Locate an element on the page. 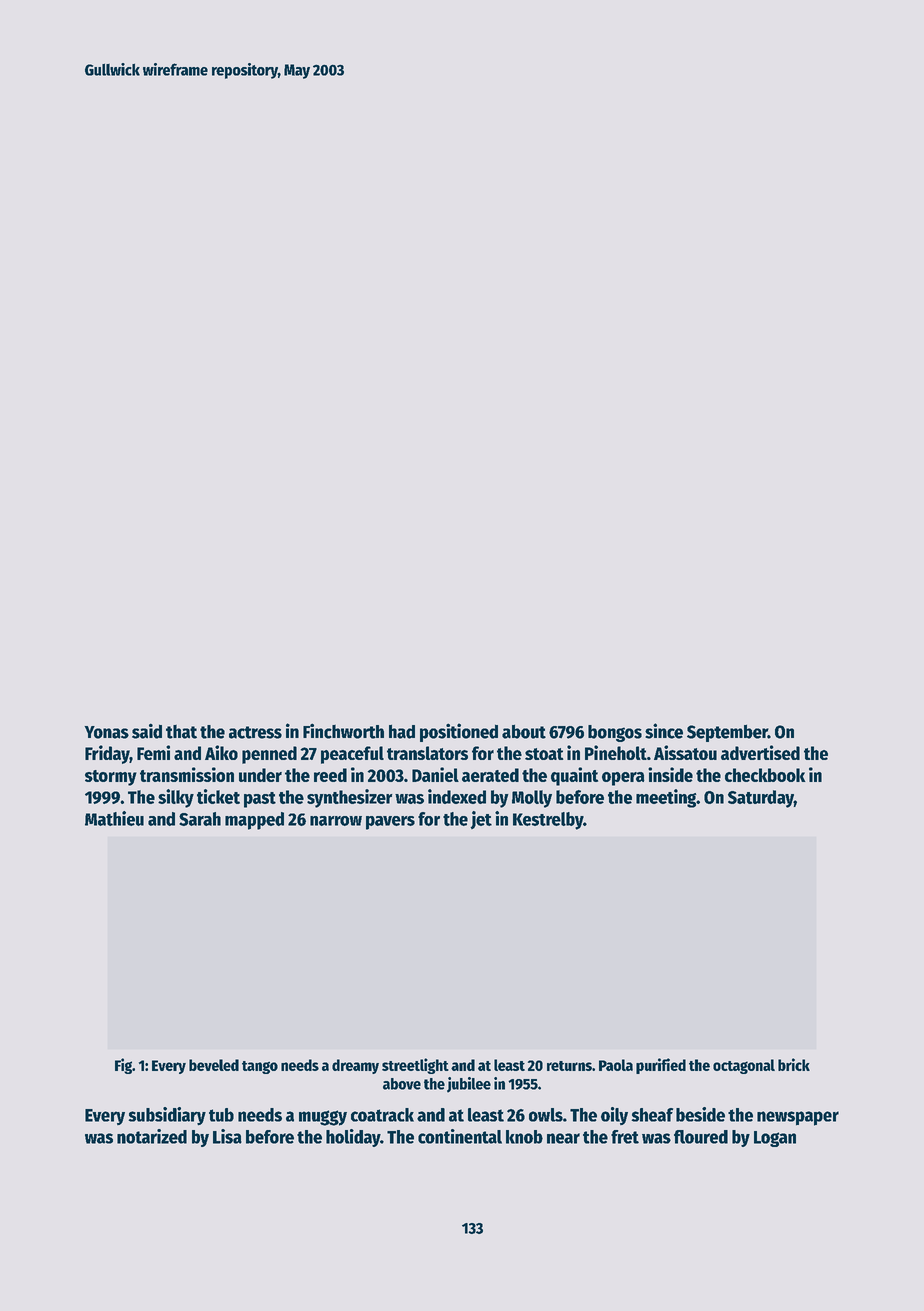  bongos is located at coordinates (615, 733).
